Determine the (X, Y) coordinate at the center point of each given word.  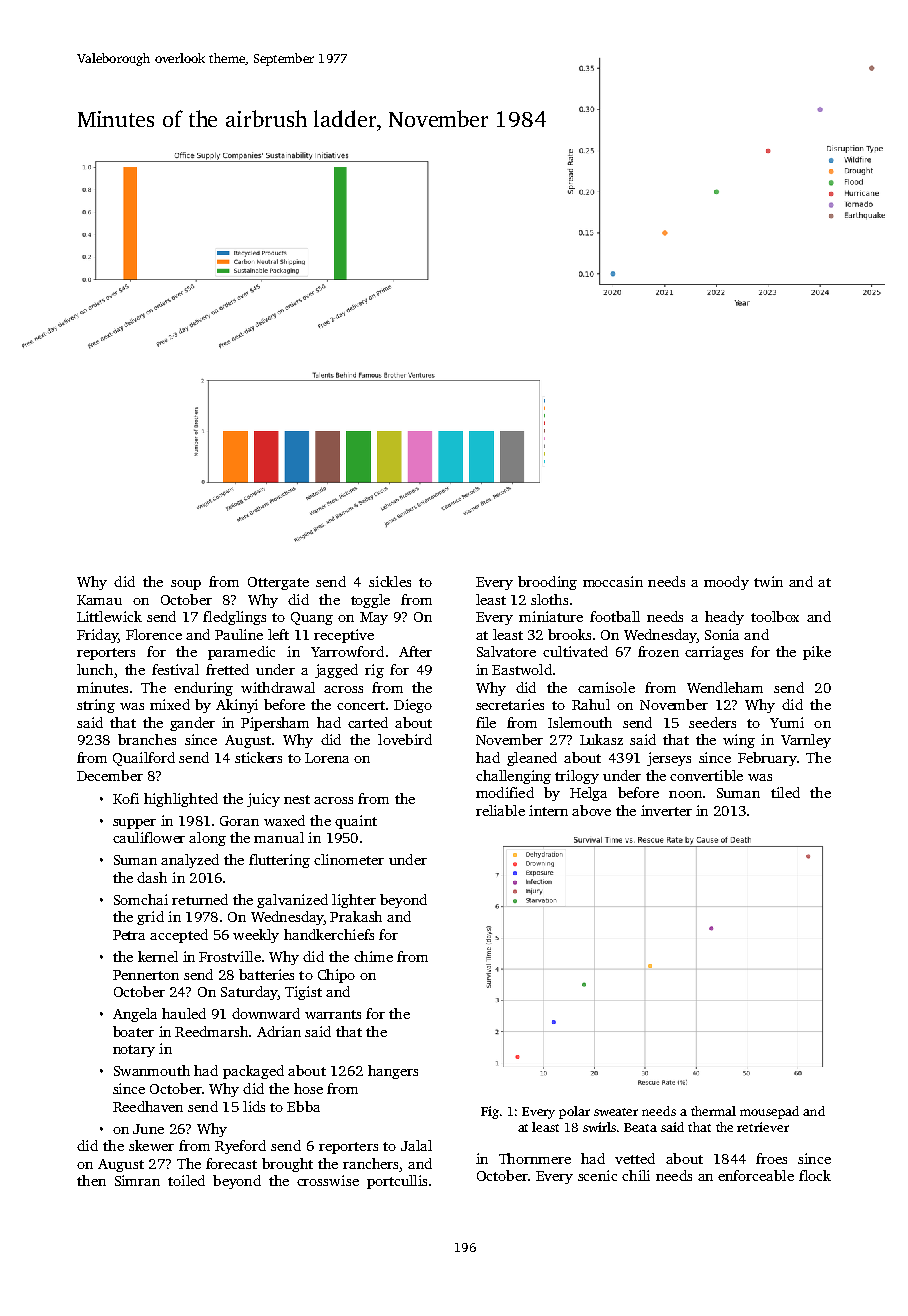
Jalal (416, 1145)
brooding (547, 583)
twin (768, 581)
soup (186, 585)
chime (373, 956)
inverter (666, 810)
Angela (135, 1015)
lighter (354, 901)
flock (815, 1175)
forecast (231, 1163)
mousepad (769, 1112)
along (207, 839)
